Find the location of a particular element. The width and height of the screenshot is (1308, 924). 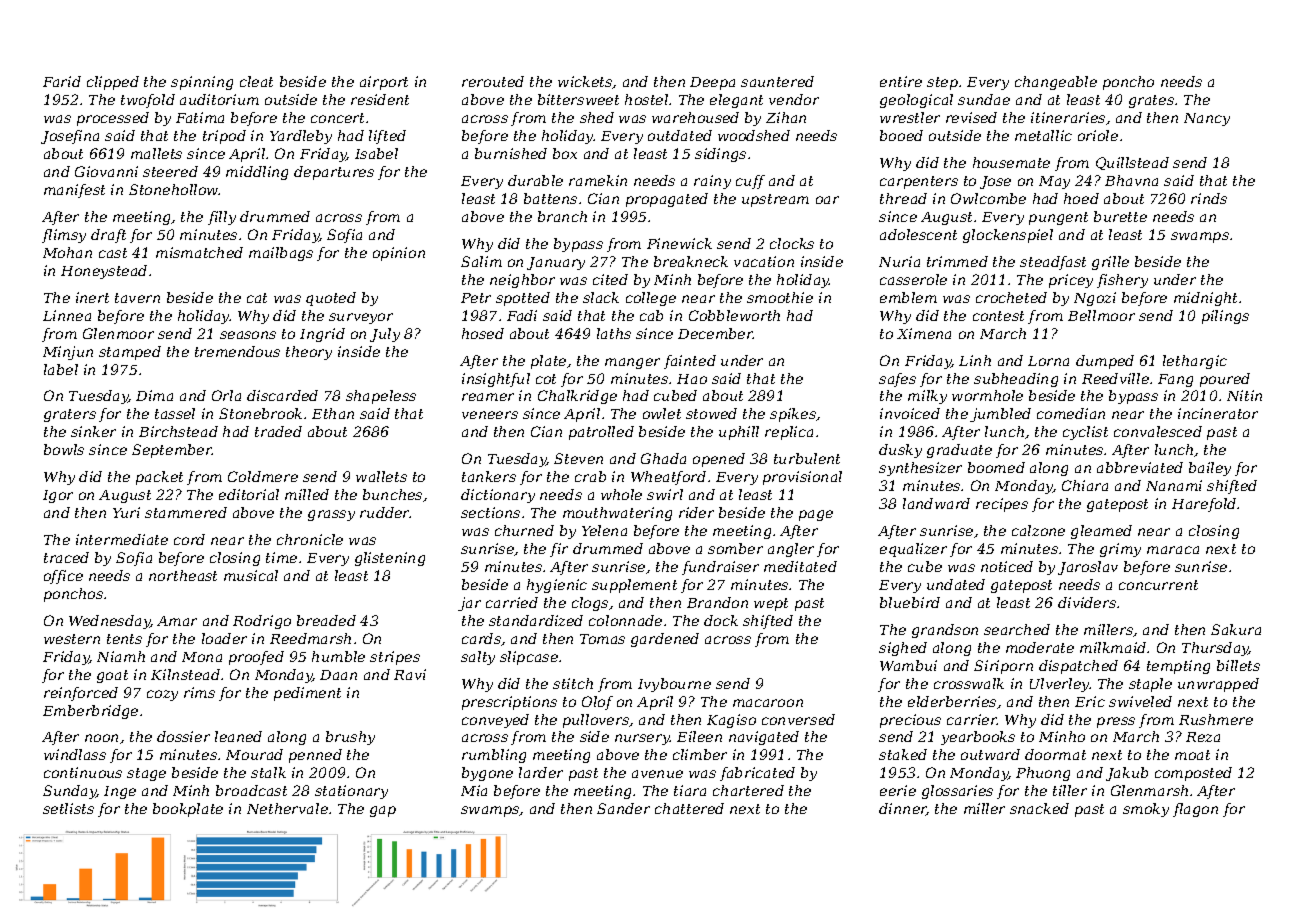

dock is located at coordinates (721, 620).
